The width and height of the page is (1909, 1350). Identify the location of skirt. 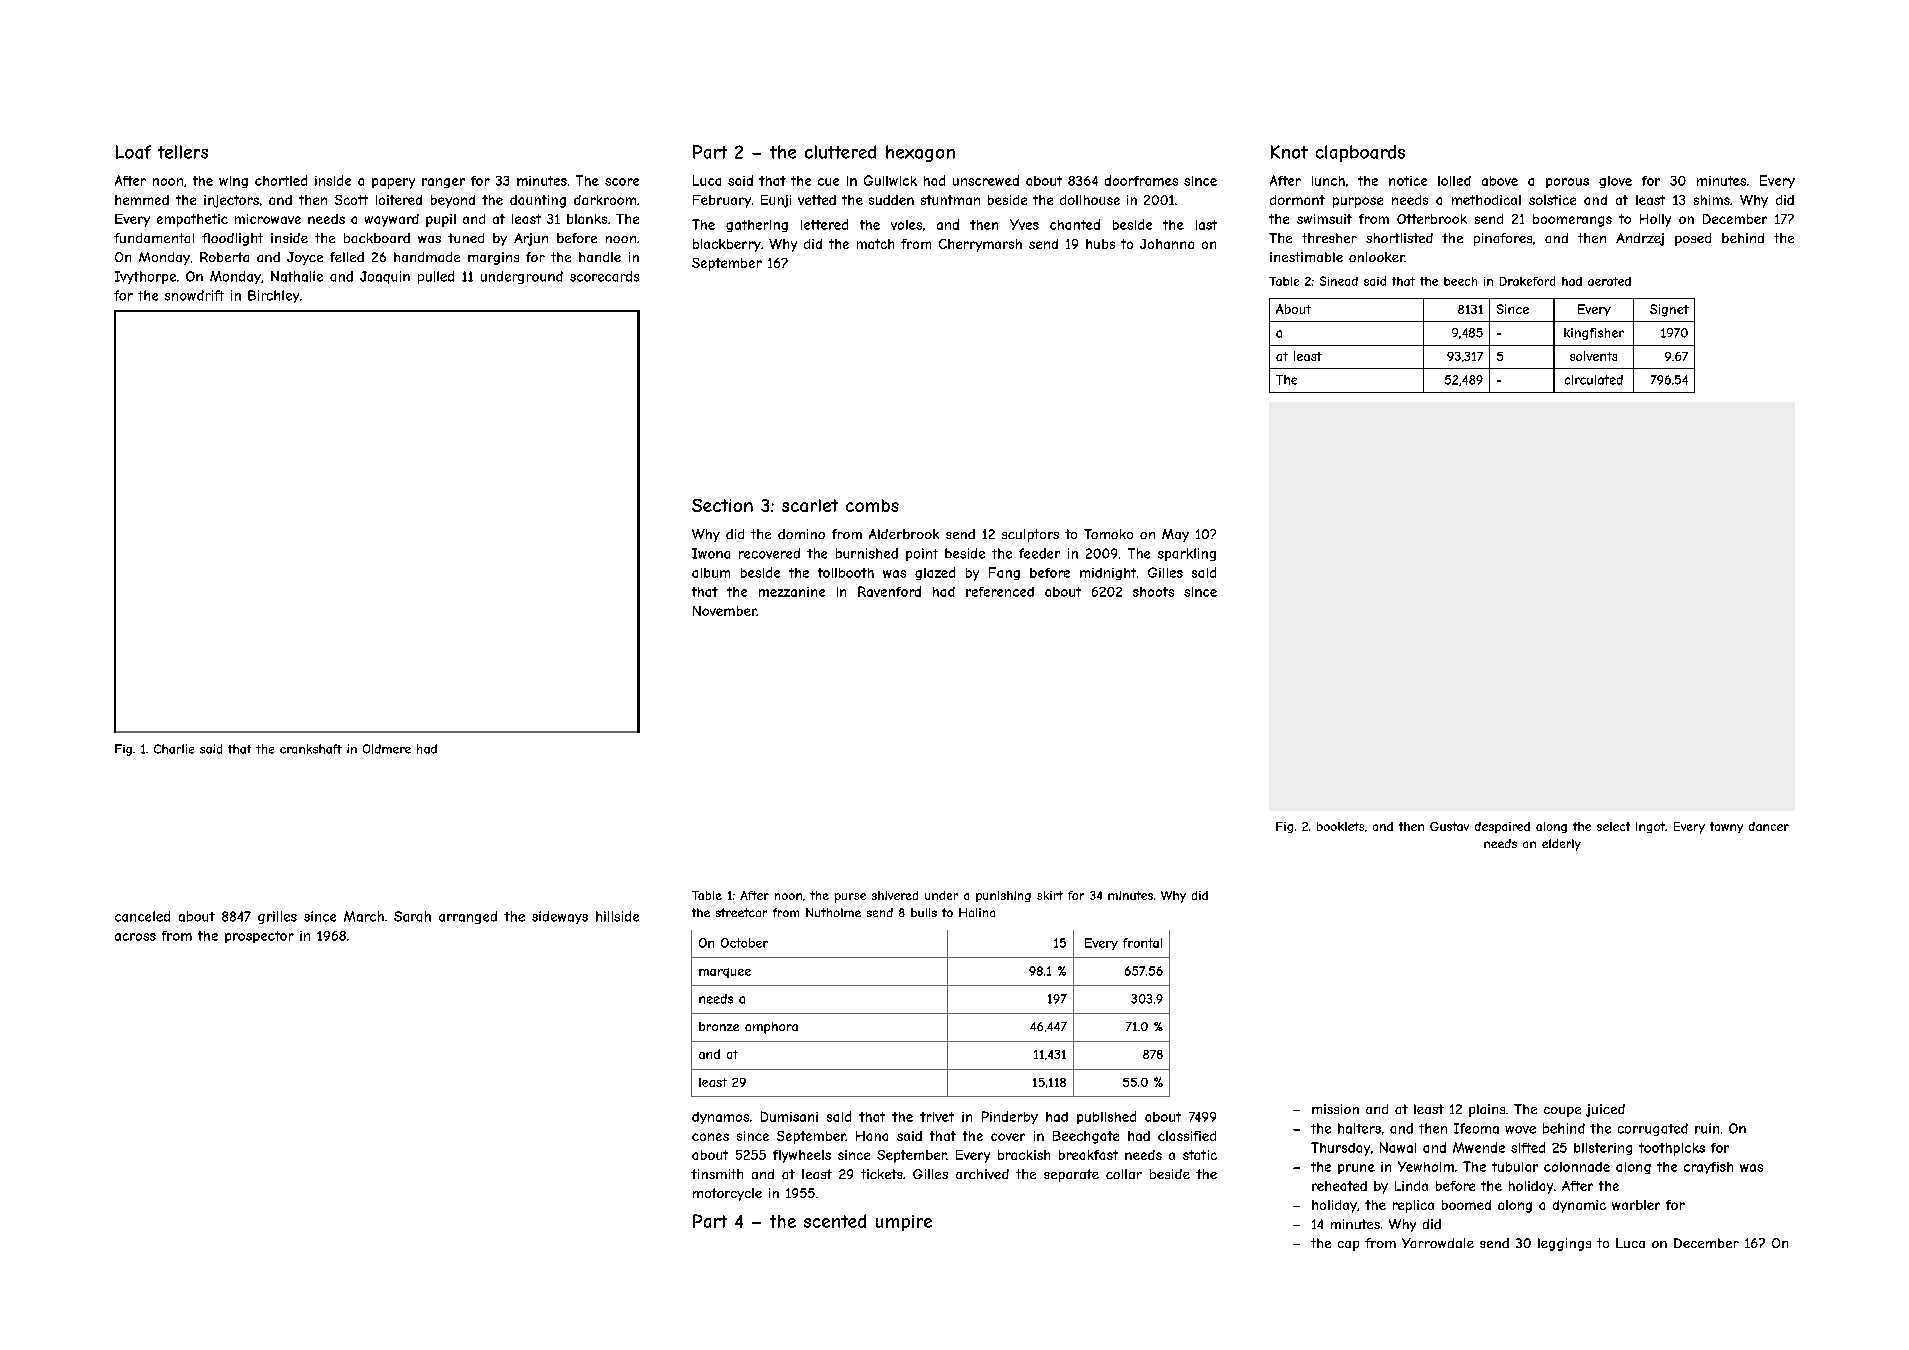
(1050, 895).
